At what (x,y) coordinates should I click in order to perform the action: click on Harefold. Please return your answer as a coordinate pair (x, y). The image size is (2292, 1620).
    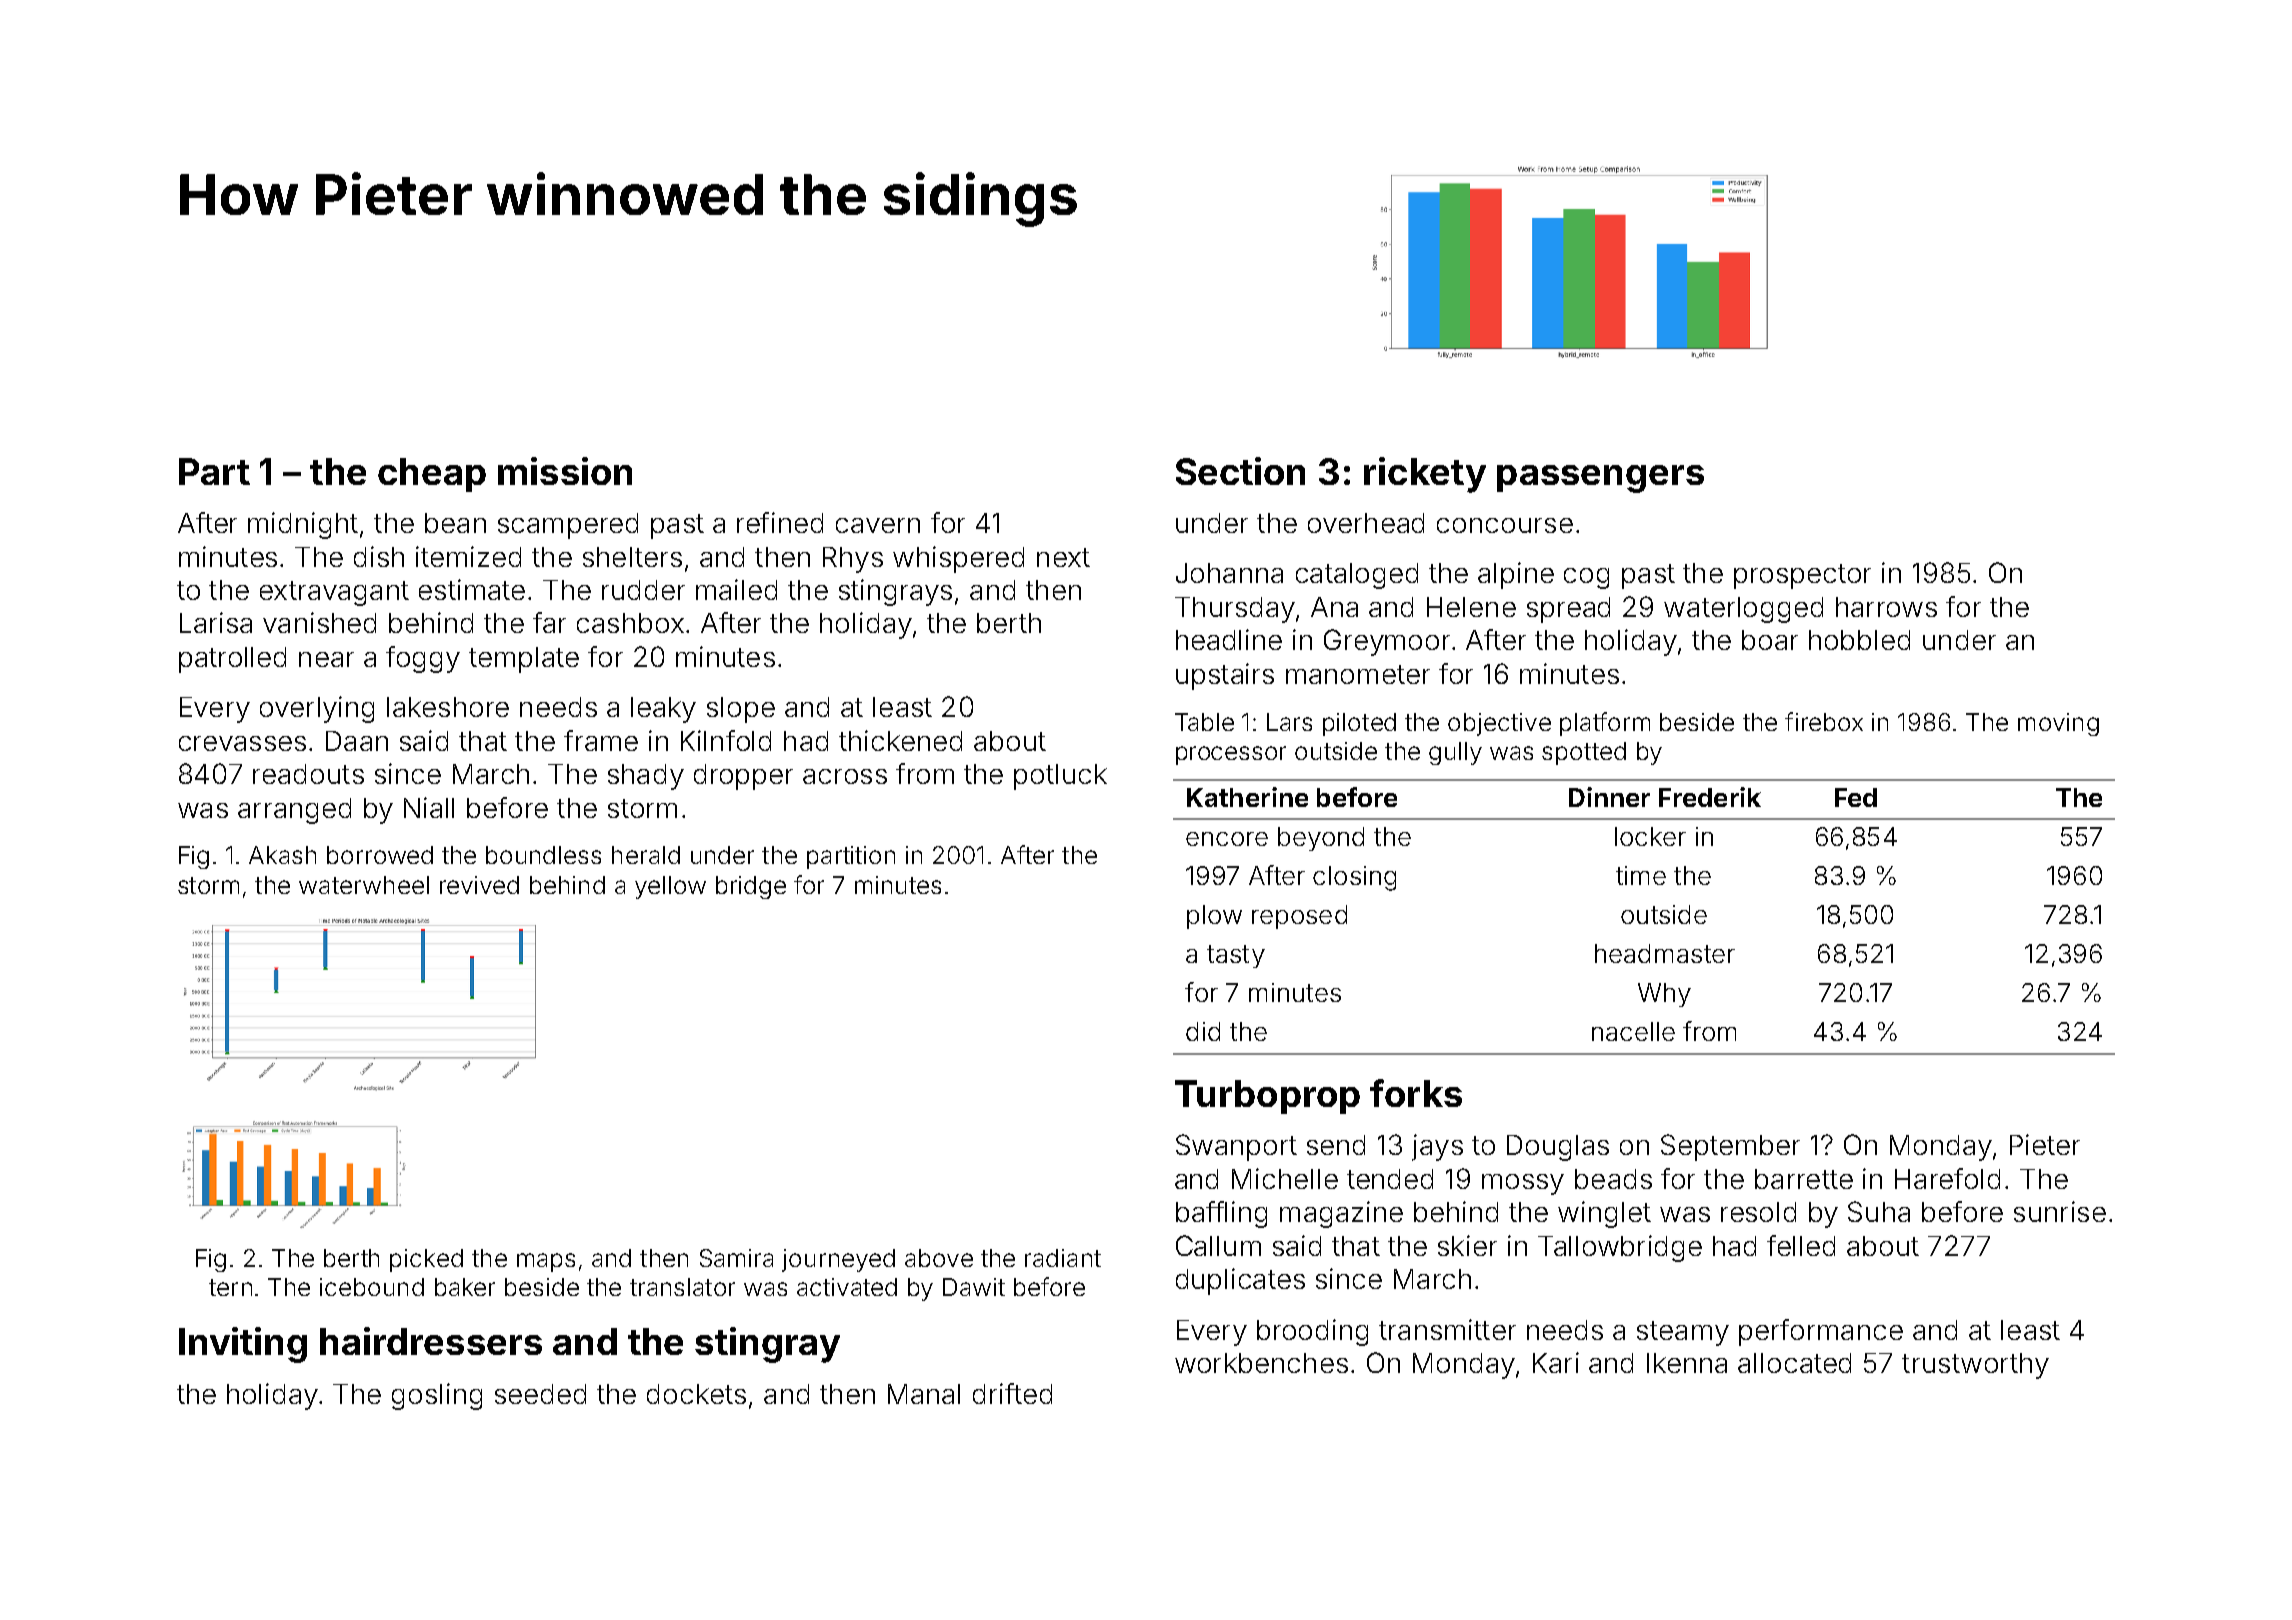
    Looking at the image, I should click on (1947, 1178).
